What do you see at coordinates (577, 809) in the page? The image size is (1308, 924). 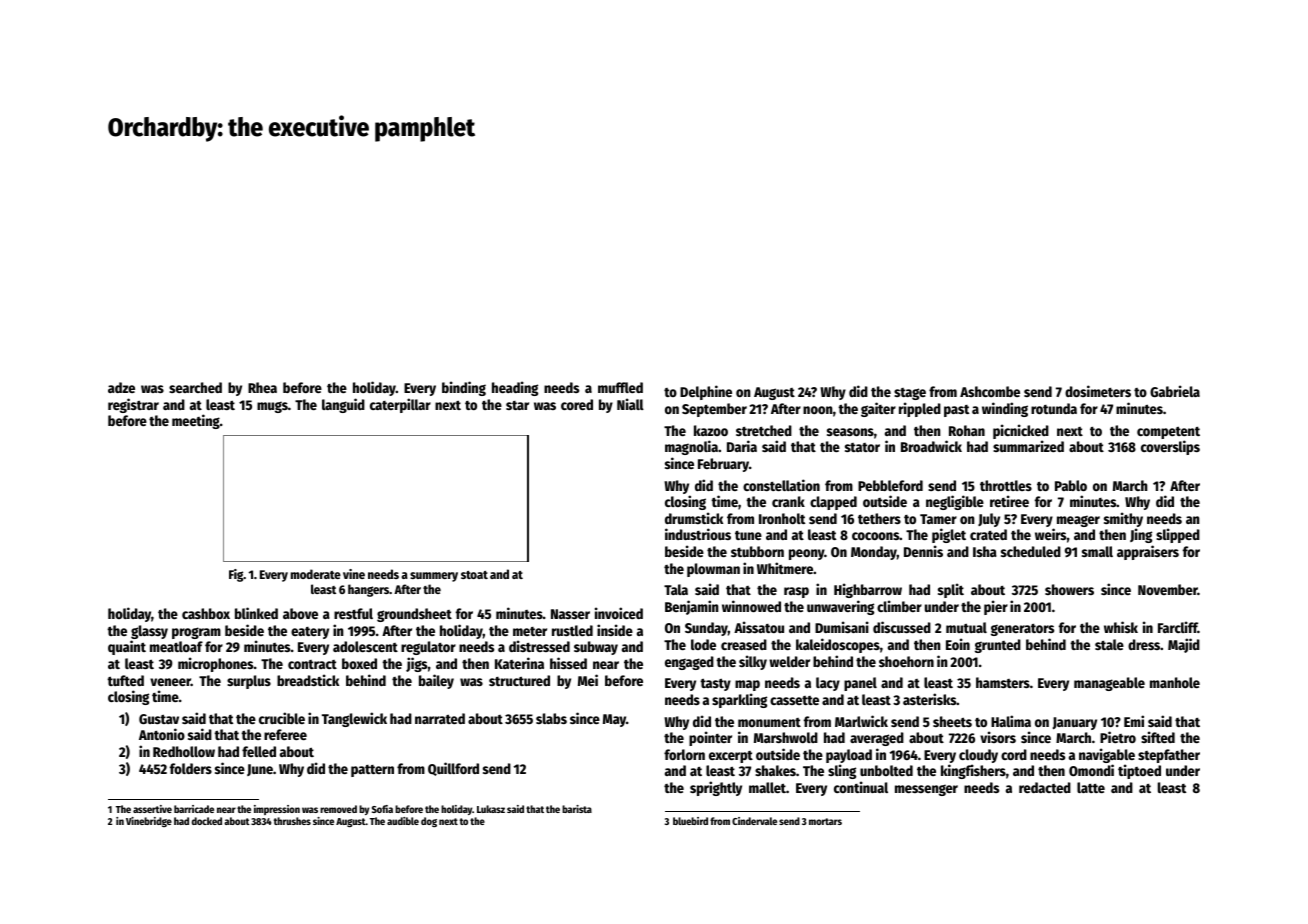 I see `barista` at bounding box center [577, 809].
